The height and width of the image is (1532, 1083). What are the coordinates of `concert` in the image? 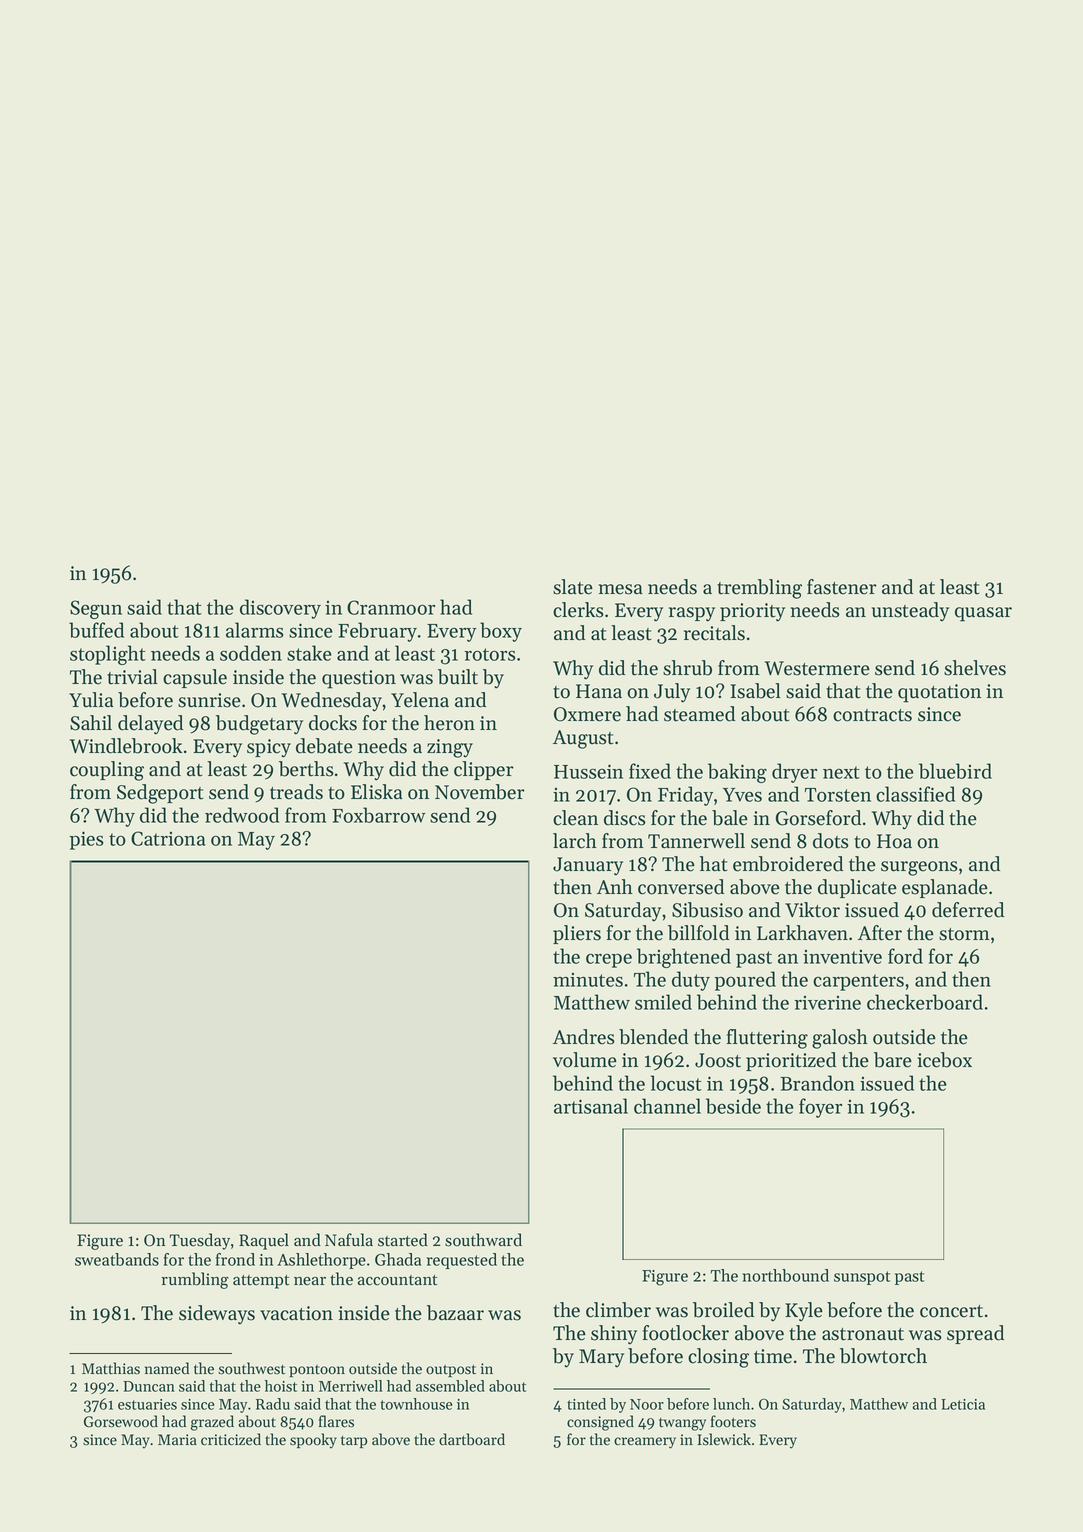 It's located at (951, 1311).
